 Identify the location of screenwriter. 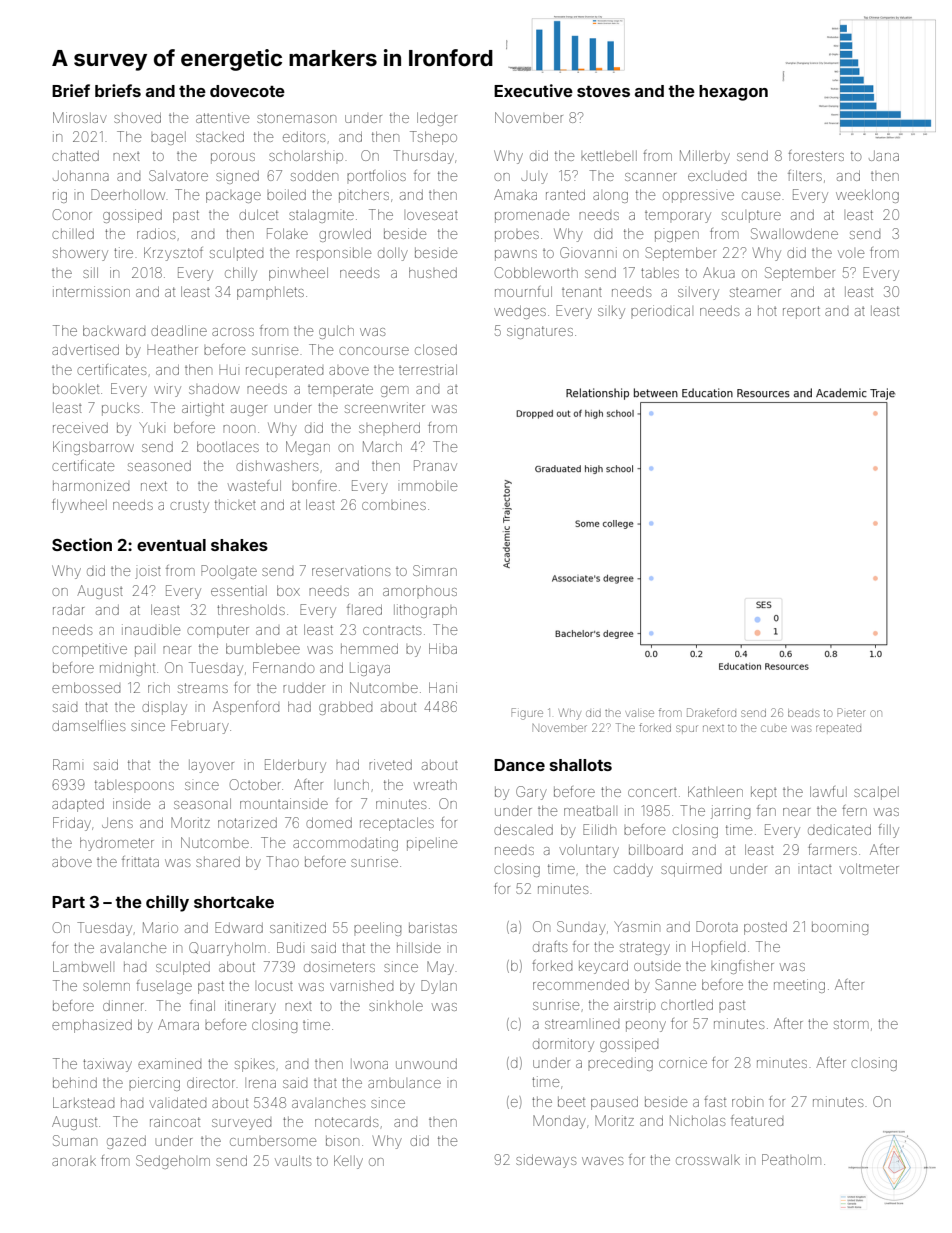
(385, 407).
